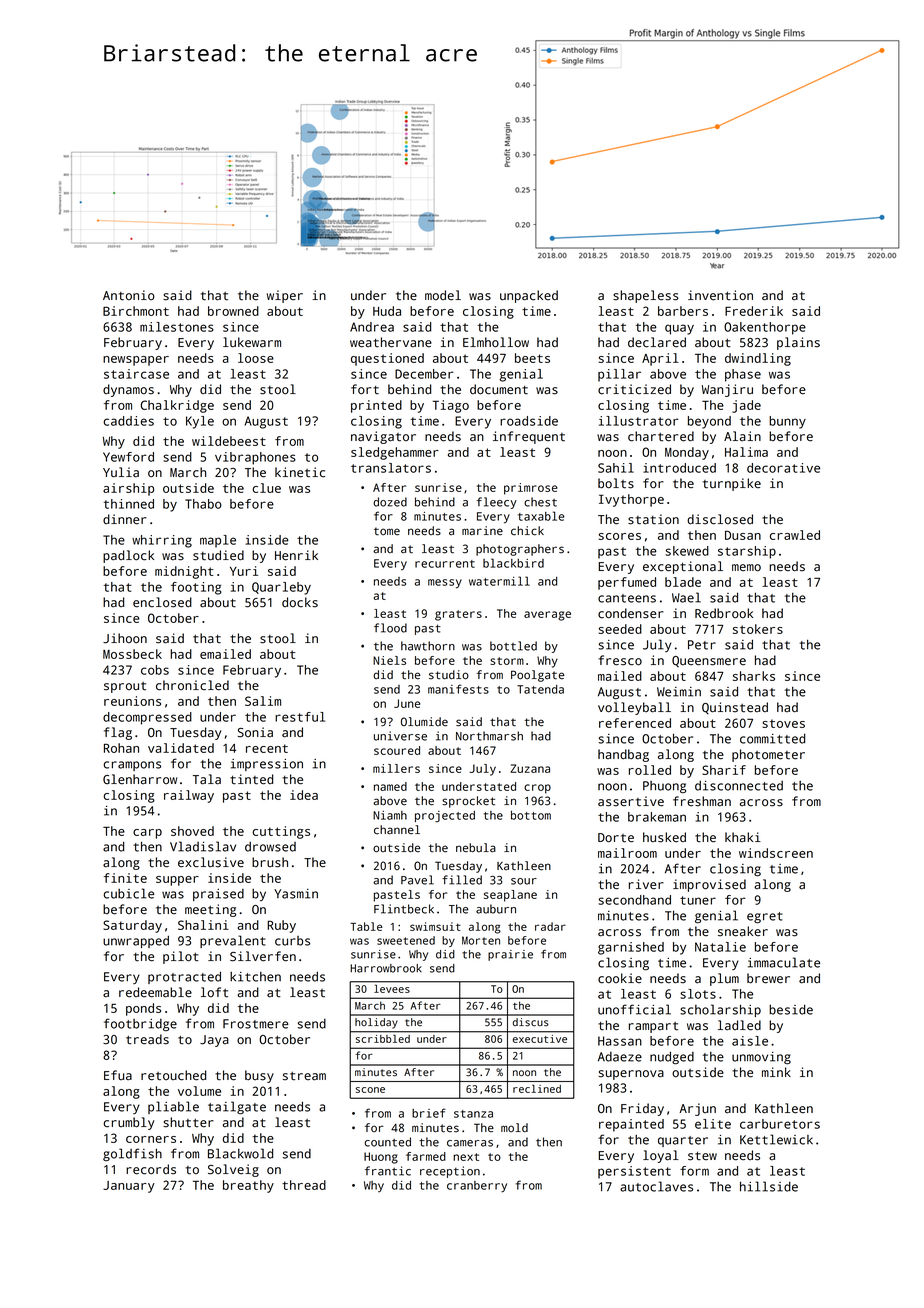 The height and width of the document is (1308, 924). What do you see at coordinates (529, 296) in the document?
I see `unpacked` at bounding box center [529, 296].
